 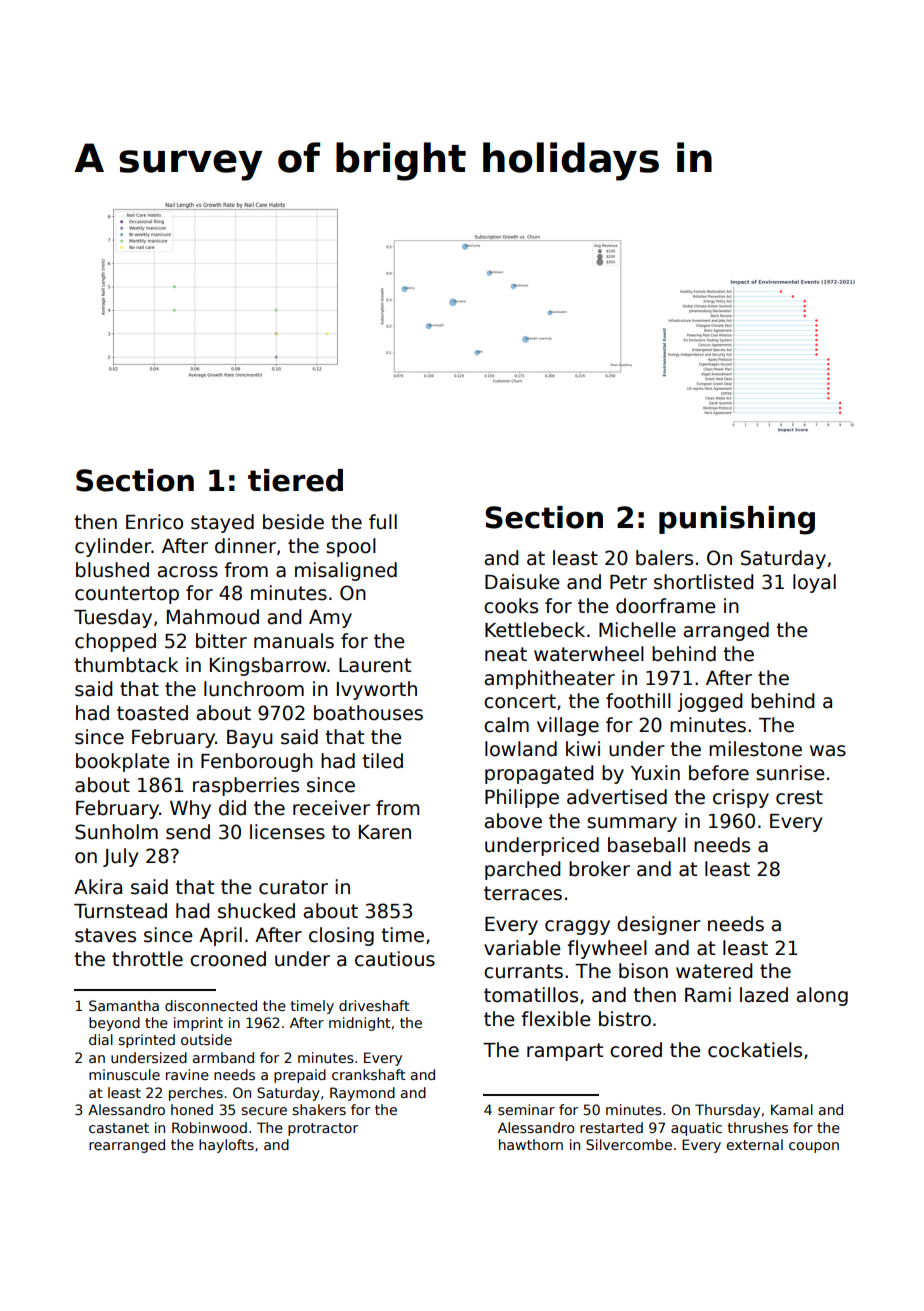 I want to click on closing, so click(x=341, y=936).
